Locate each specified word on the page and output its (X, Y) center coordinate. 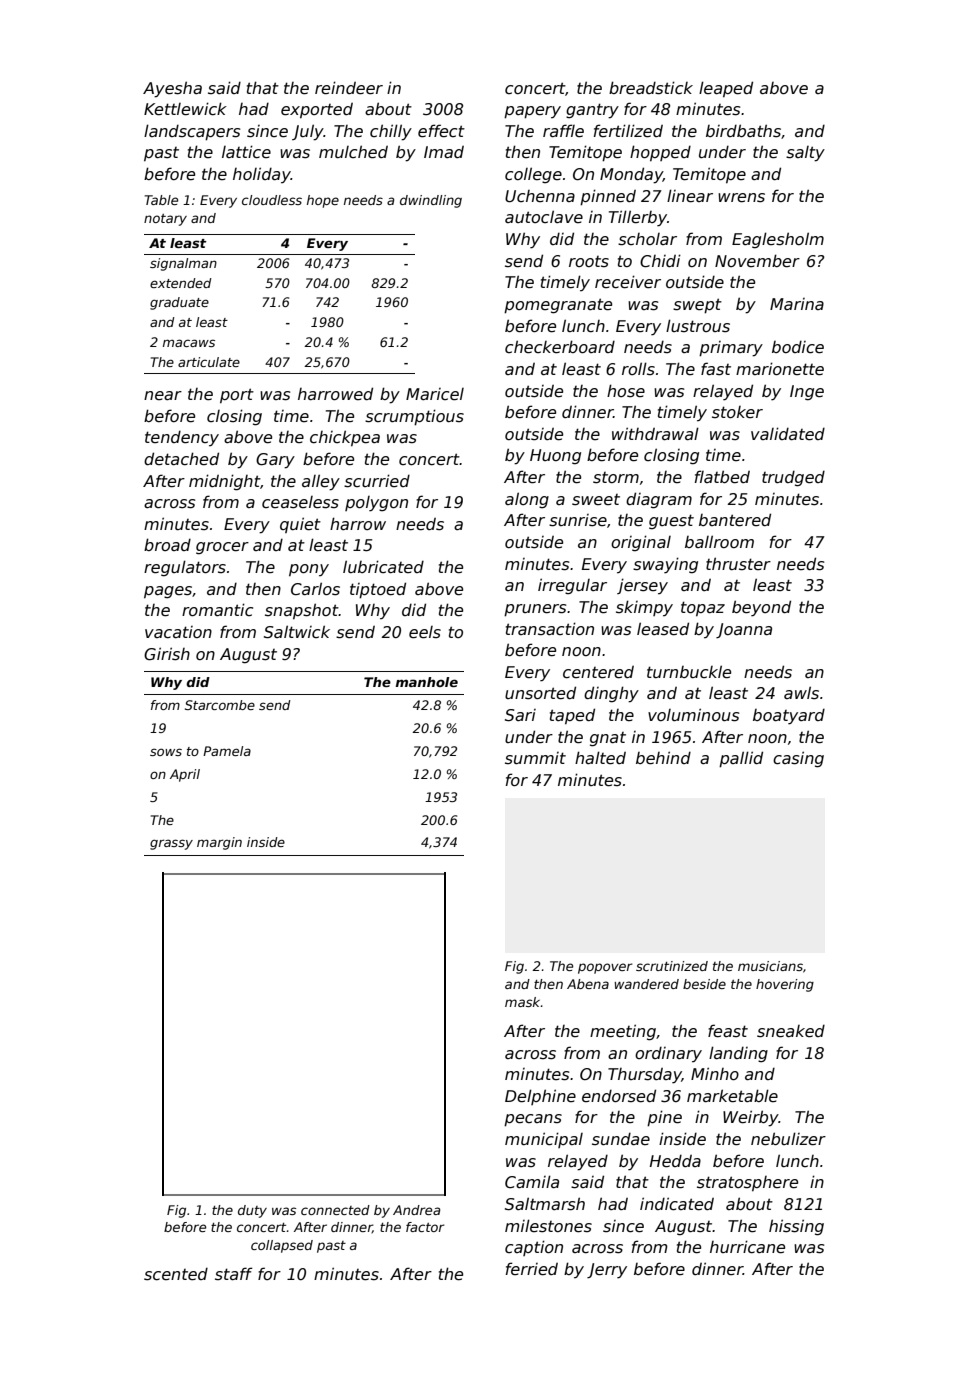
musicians (770, 966)
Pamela (227, 751)
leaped (726, 89)
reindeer (349, 88)
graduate (179, 303)
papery (532, 112)
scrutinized (672, 966)
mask (522, 1002)
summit (535, 758)
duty (252, 1211)
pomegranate (558, 306)
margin (219, 843)
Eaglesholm (778, 240)
